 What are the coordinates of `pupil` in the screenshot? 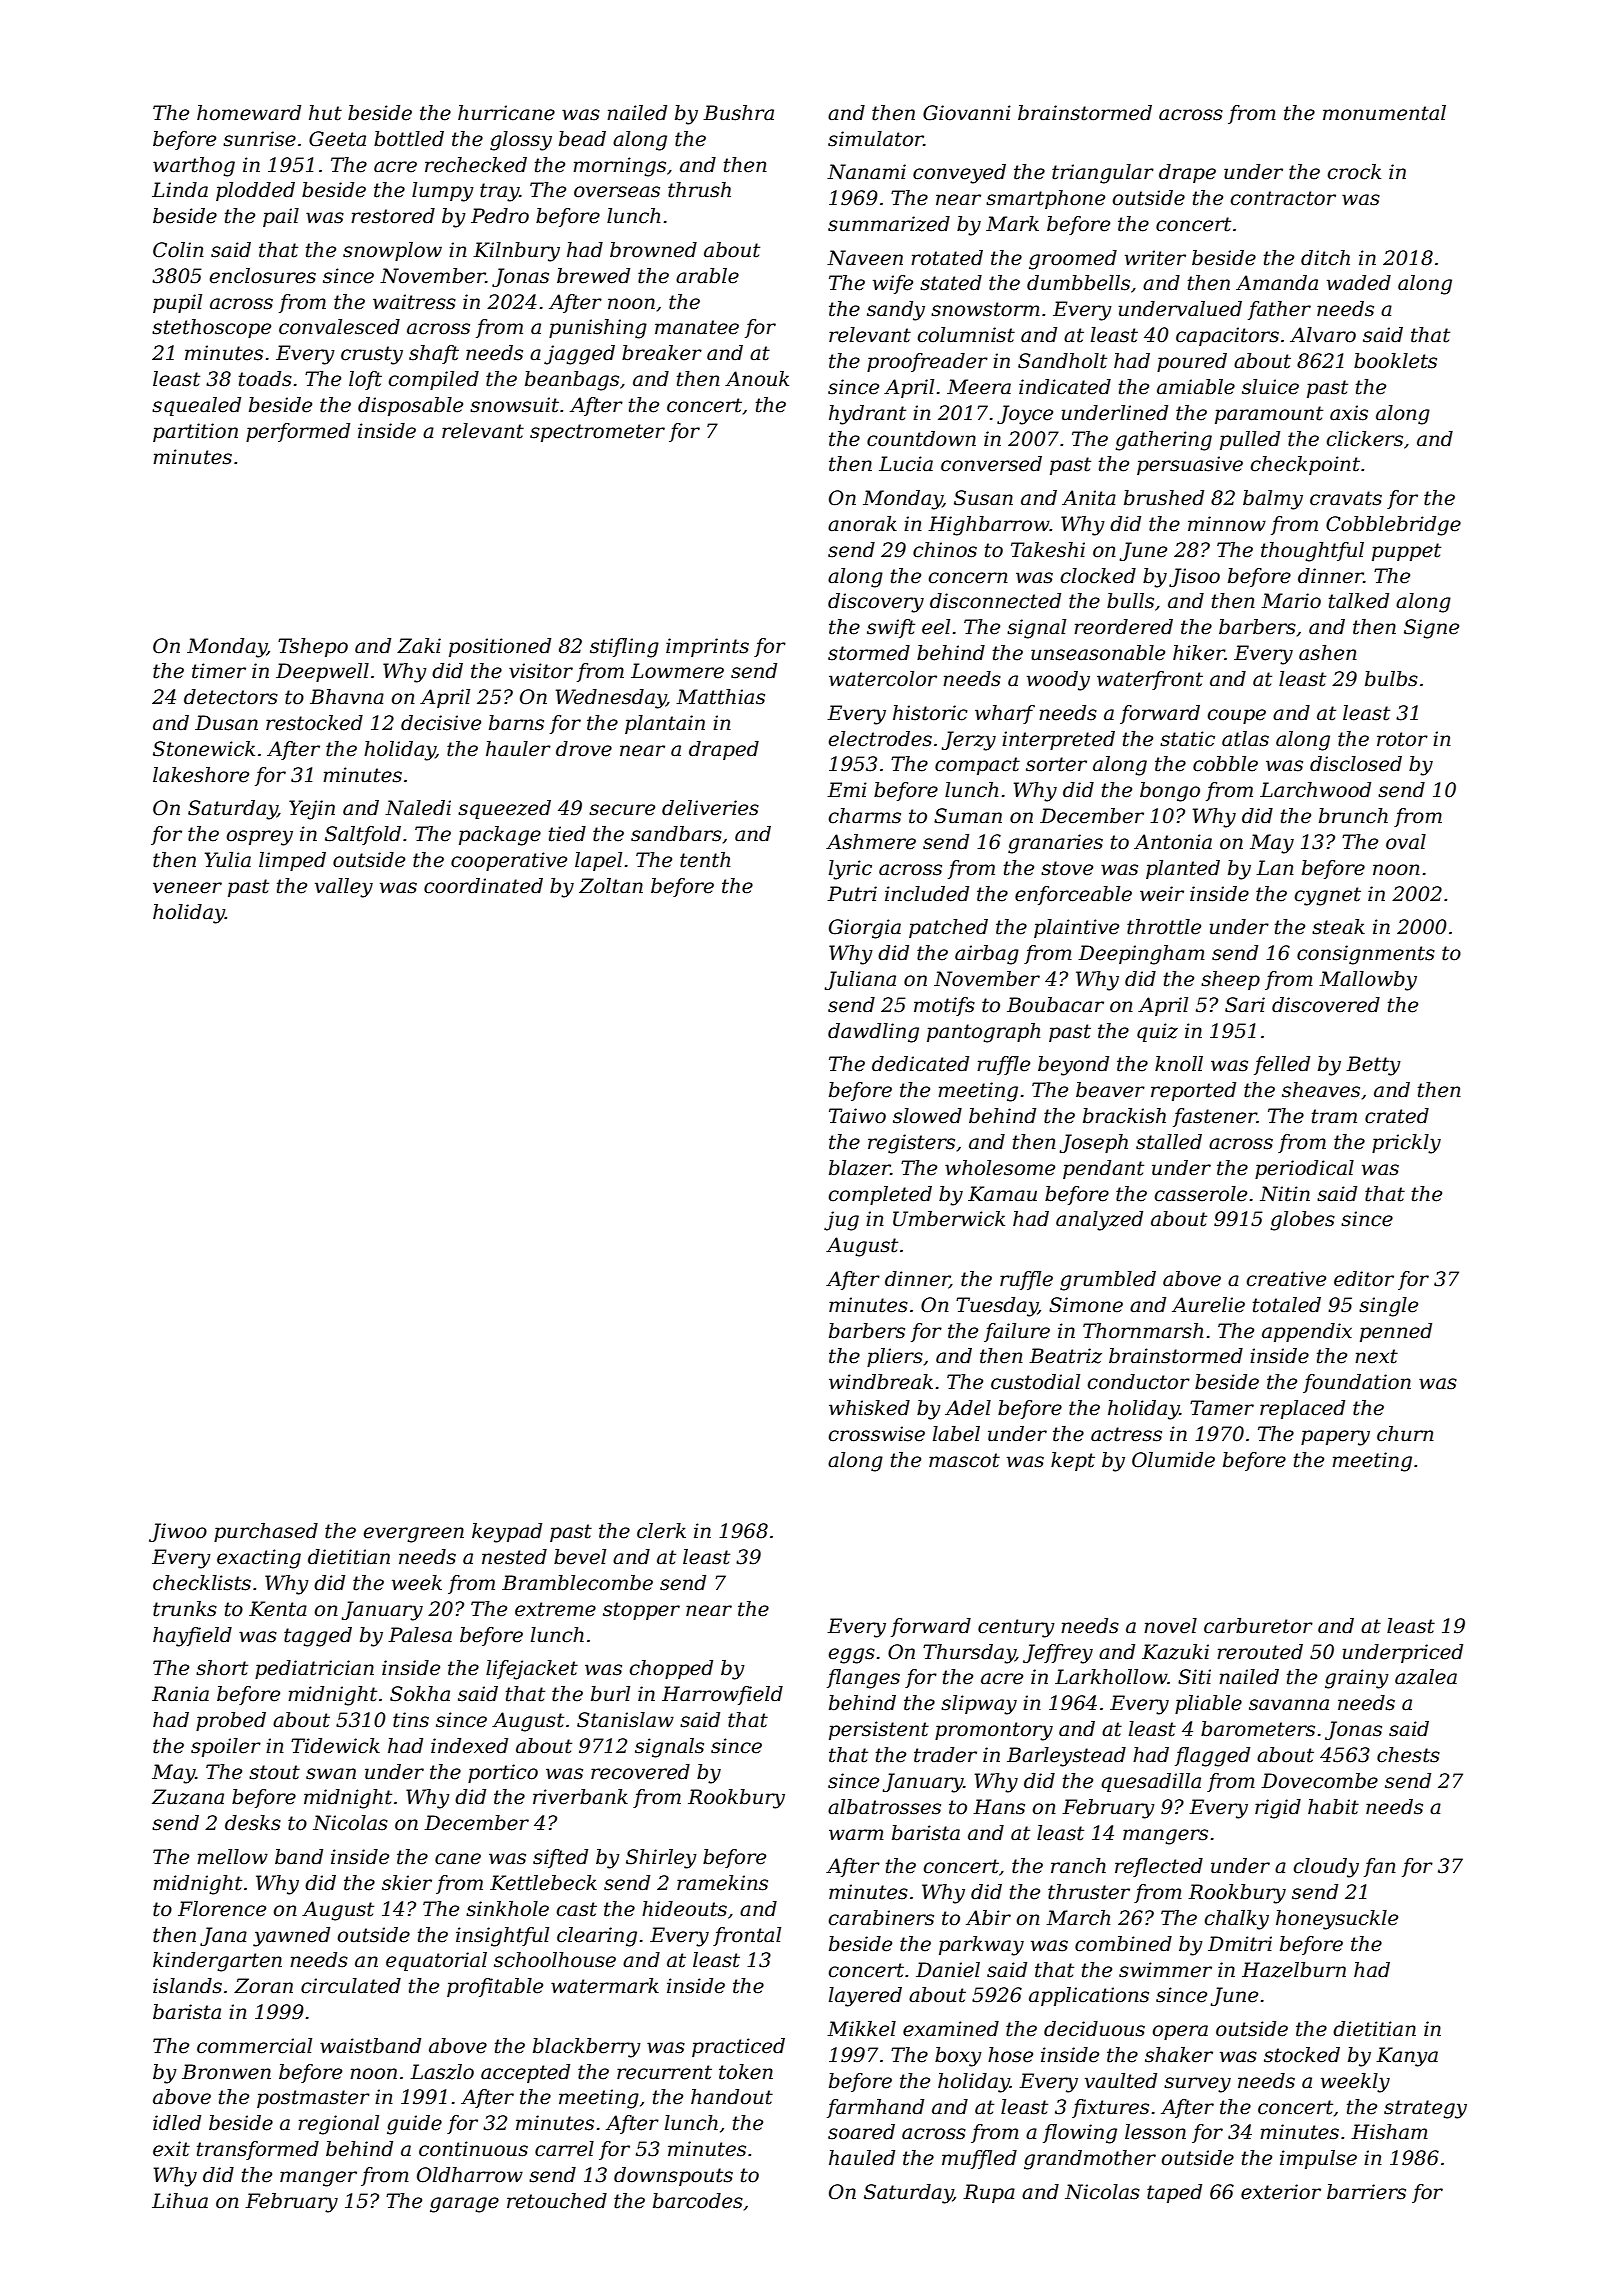 It's located at (177, 303).
